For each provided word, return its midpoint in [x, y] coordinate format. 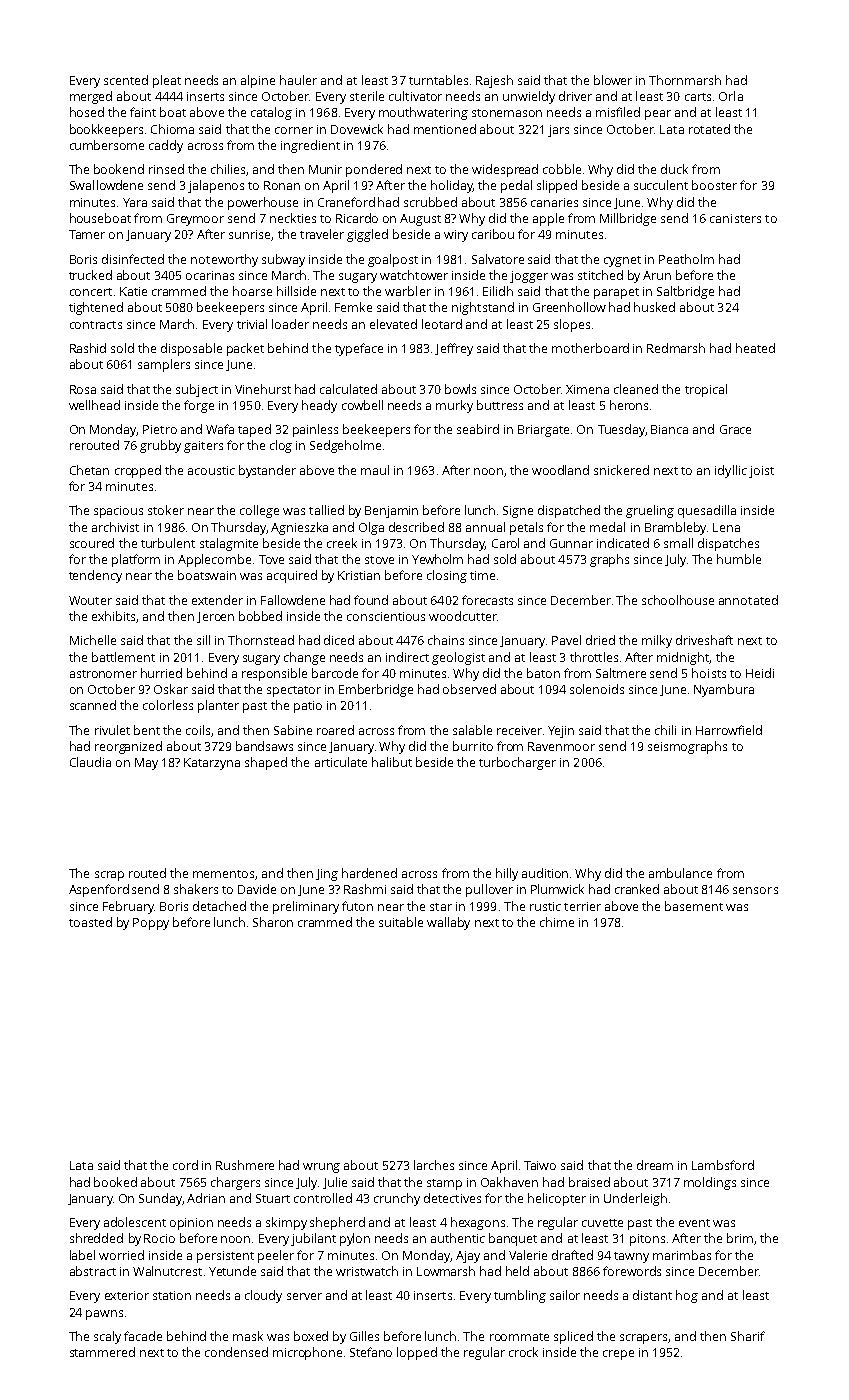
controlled [323, 1198]
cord [185, 1165]
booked [115, 1182]
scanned [93, 705]
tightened [96, 308]
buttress [500, 405]
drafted [572, 1255]
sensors [755, 890]
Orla [731, 96]
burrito [473, 746]
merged [91, 97]
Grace [735, 429]
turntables [438, 80]
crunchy [397, 1199]
